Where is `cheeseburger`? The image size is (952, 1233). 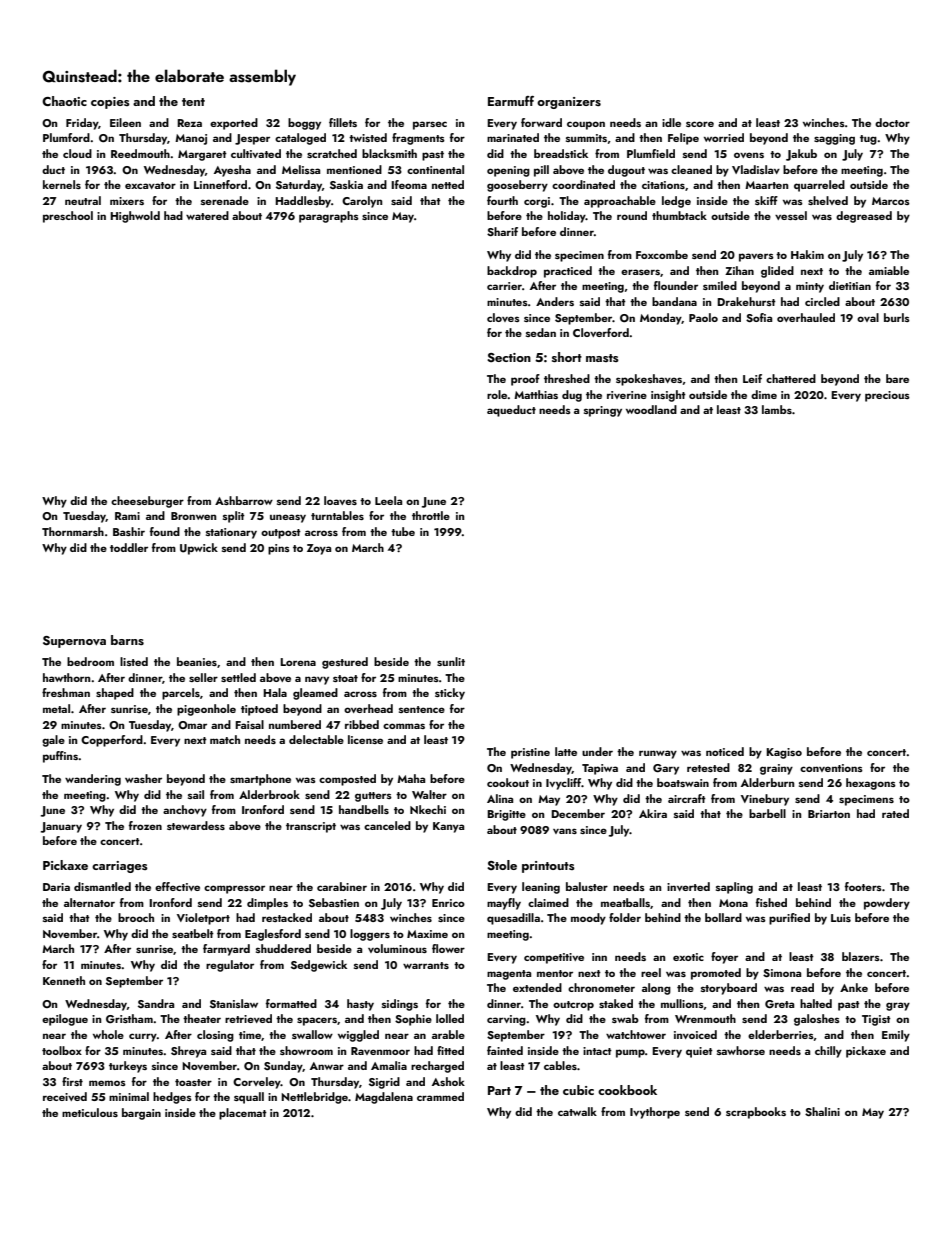 cheeseburger is located at coordinates (147, 502).
